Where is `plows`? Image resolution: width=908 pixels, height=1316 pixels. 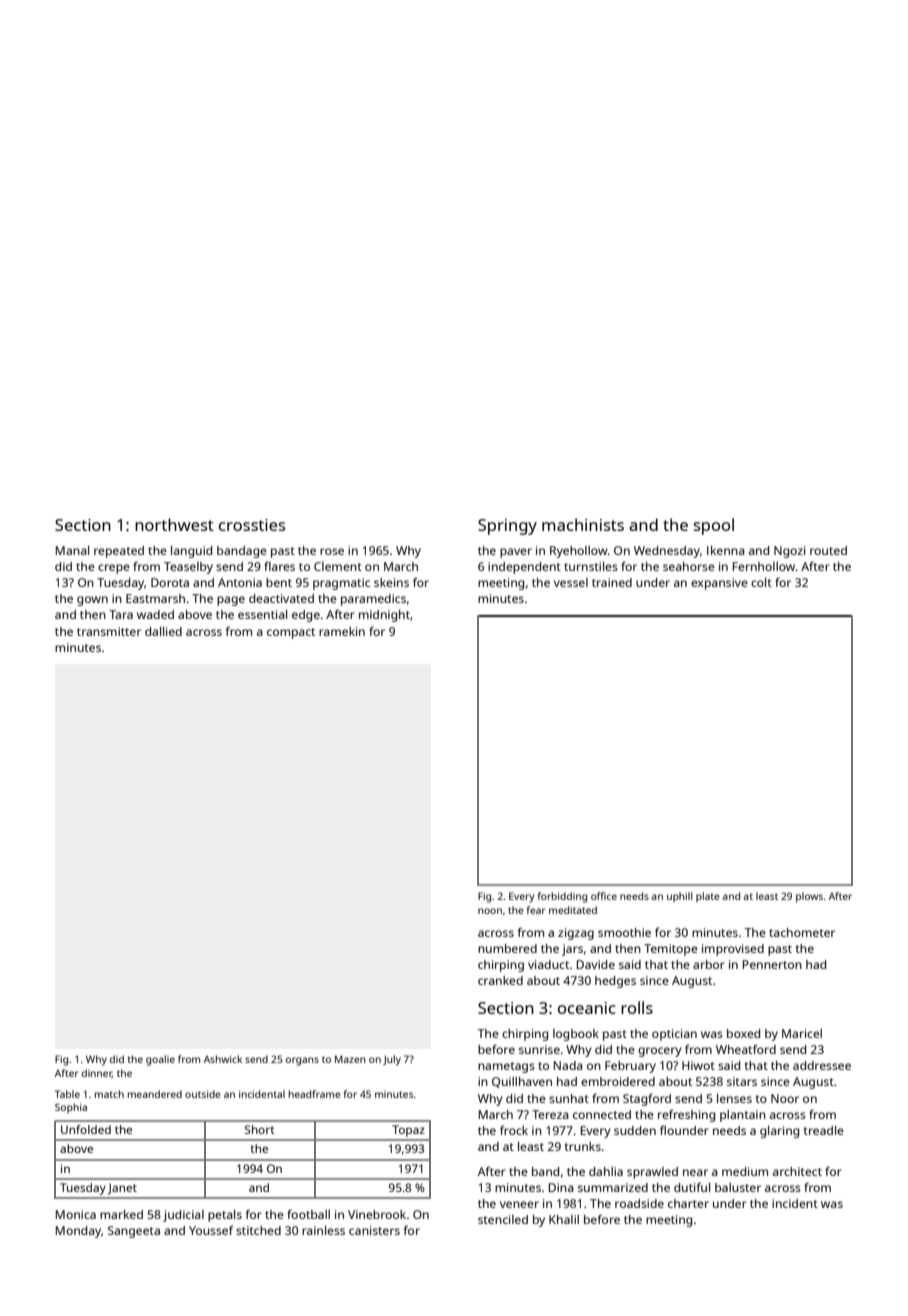 plows is located at coordinates (809, 897).
